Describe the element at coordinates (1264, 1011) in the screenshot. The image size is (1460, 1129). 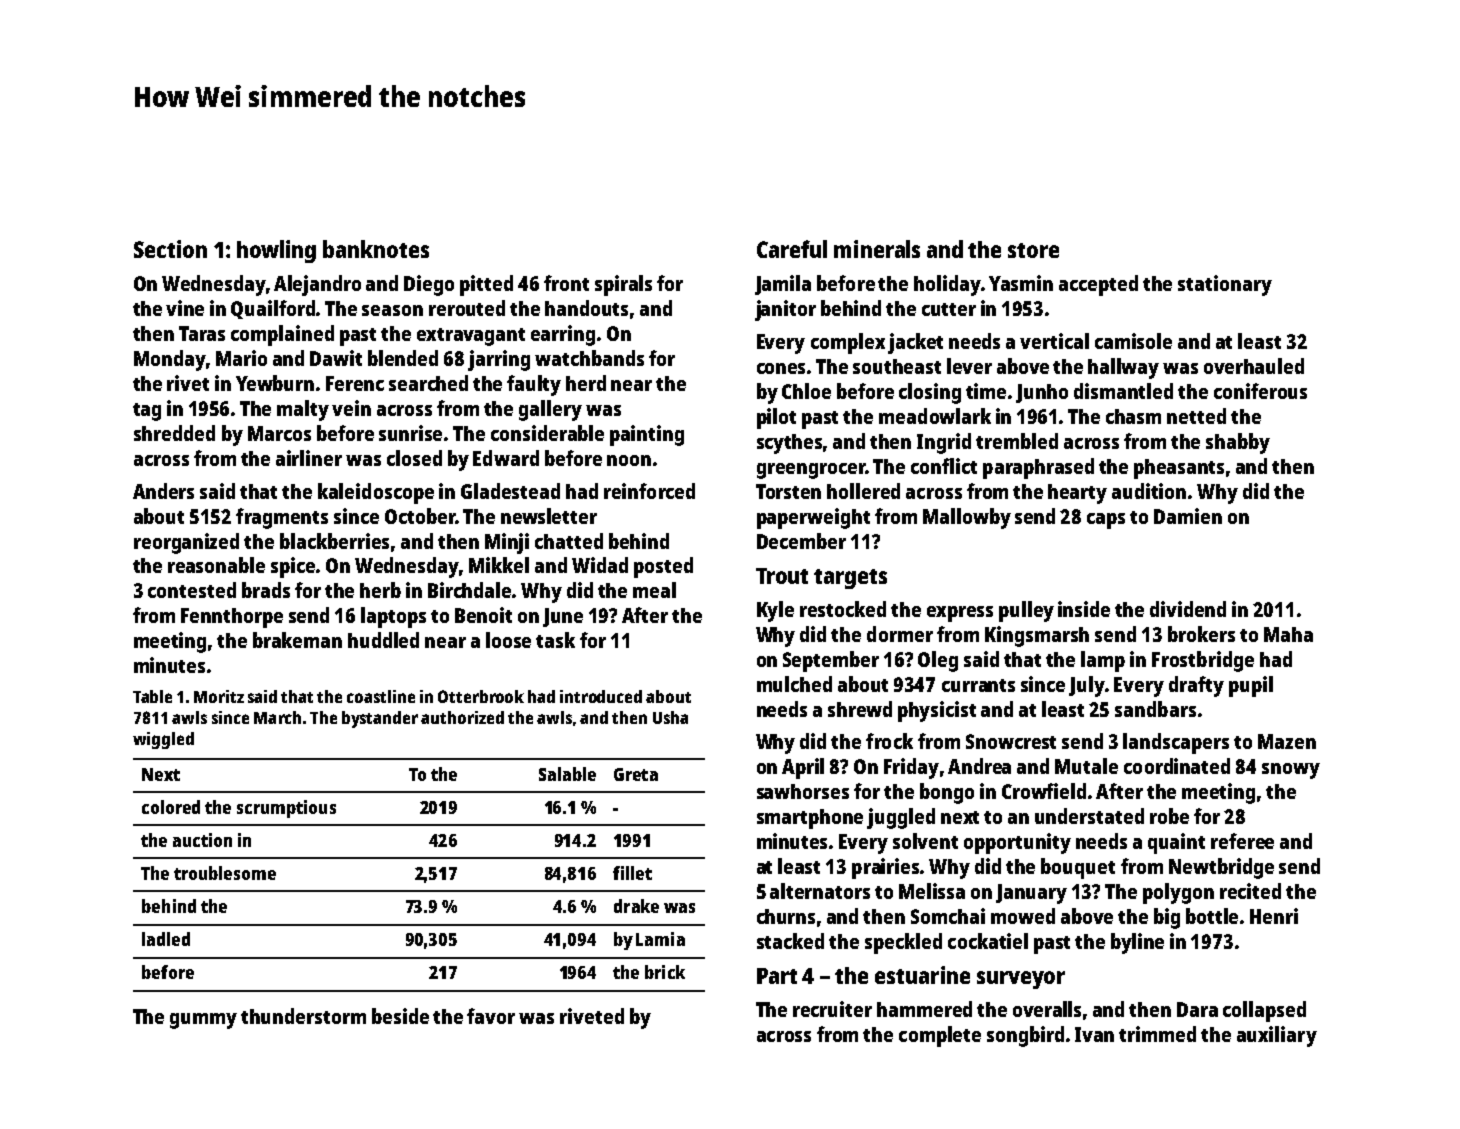
I see `collapsed` at that location.
